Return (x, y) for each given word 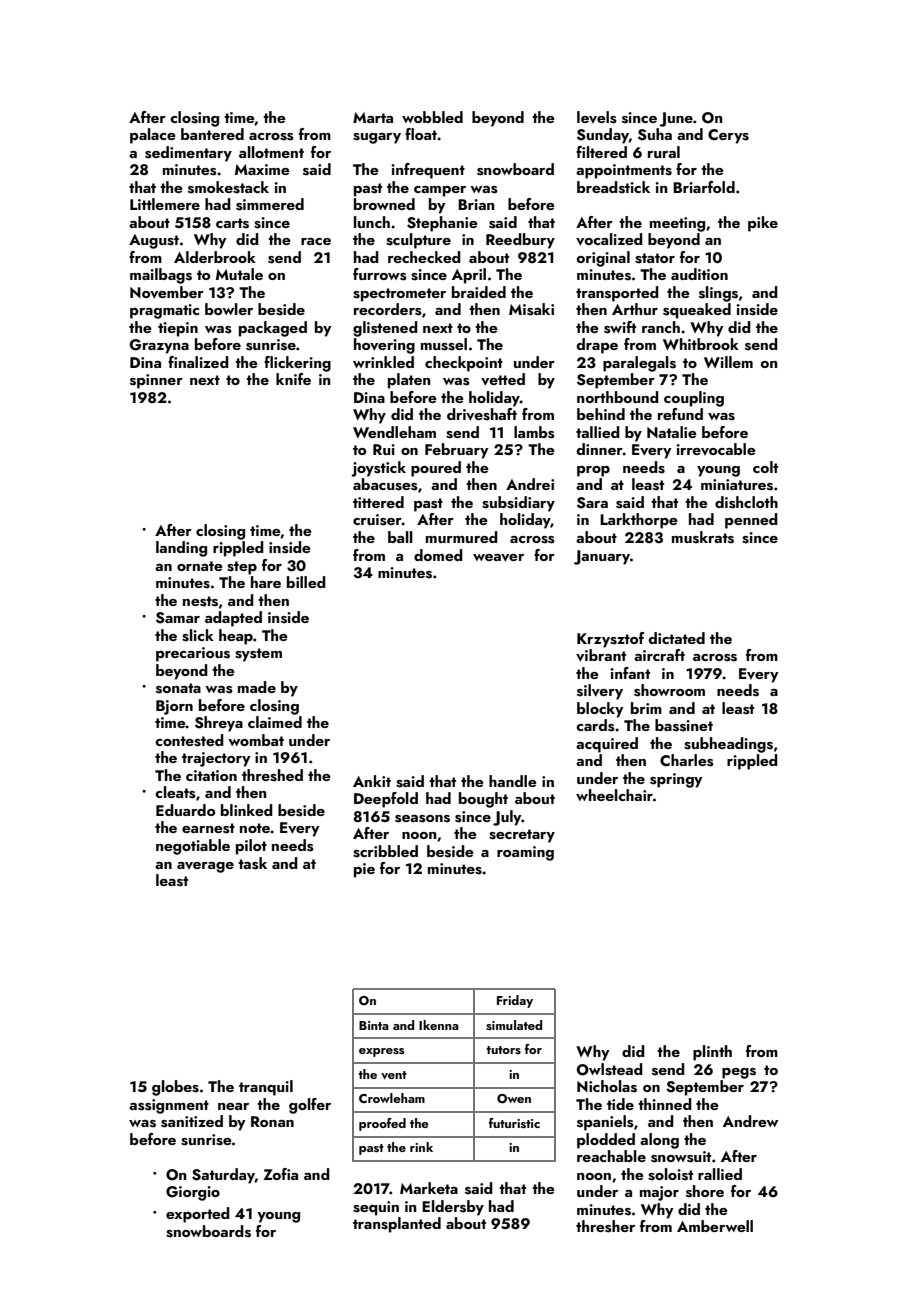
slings (718, 294)
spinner (156, 381)
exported (198, 1215)
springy (676, 780)
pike (763, 224)
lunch (372, 222)
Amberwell (715, 1226)
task (252, 863)
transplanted (397, 1225)
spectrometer (399, 295)
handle (513, 781)
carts (232, 223)
